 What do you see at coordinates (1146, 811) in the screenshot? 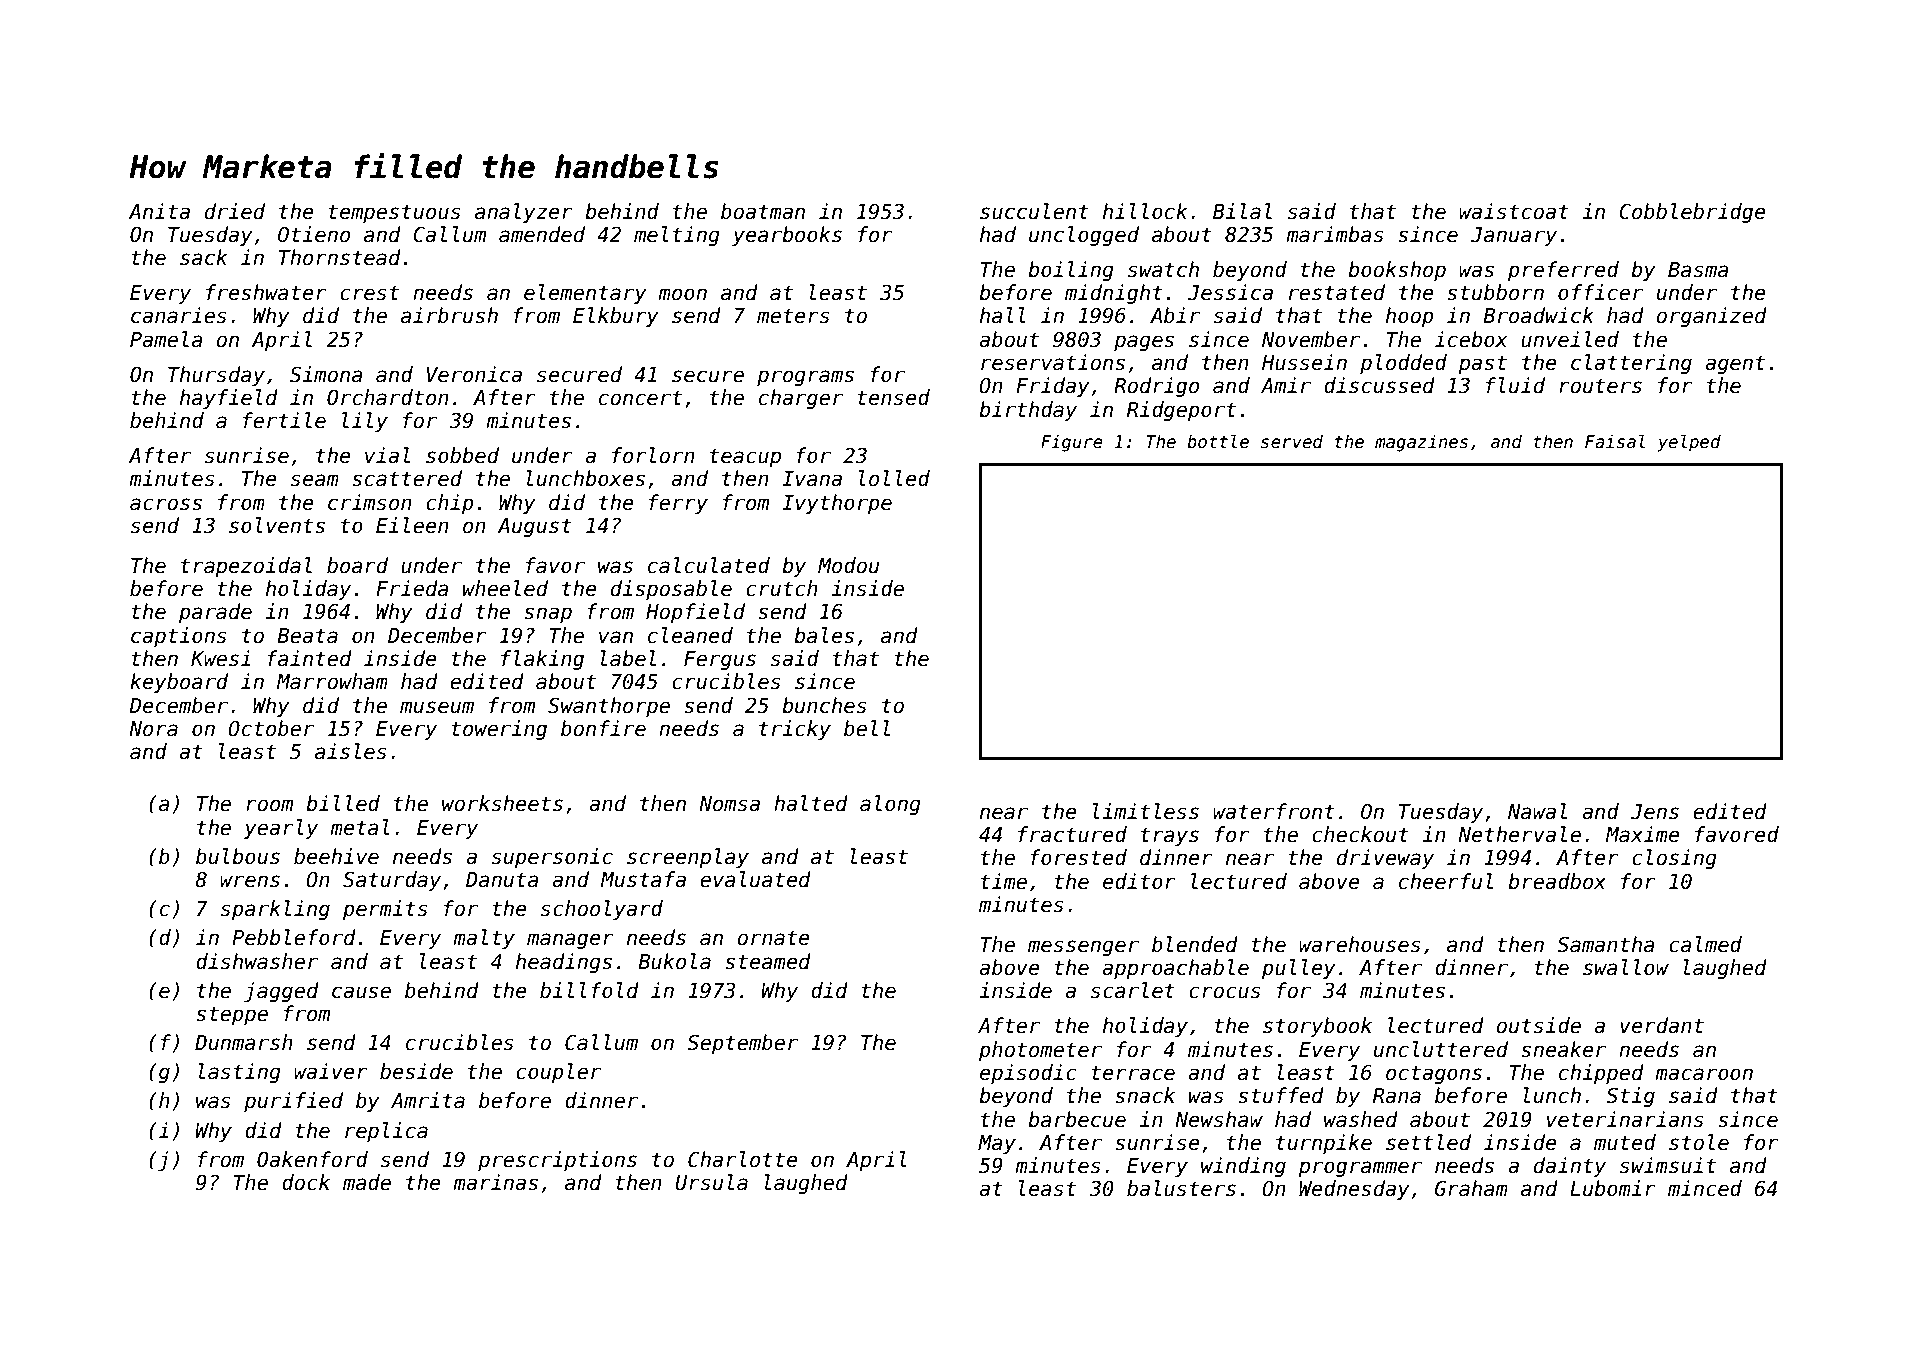
I see `limitless` at bounding box center [1146, 811].
